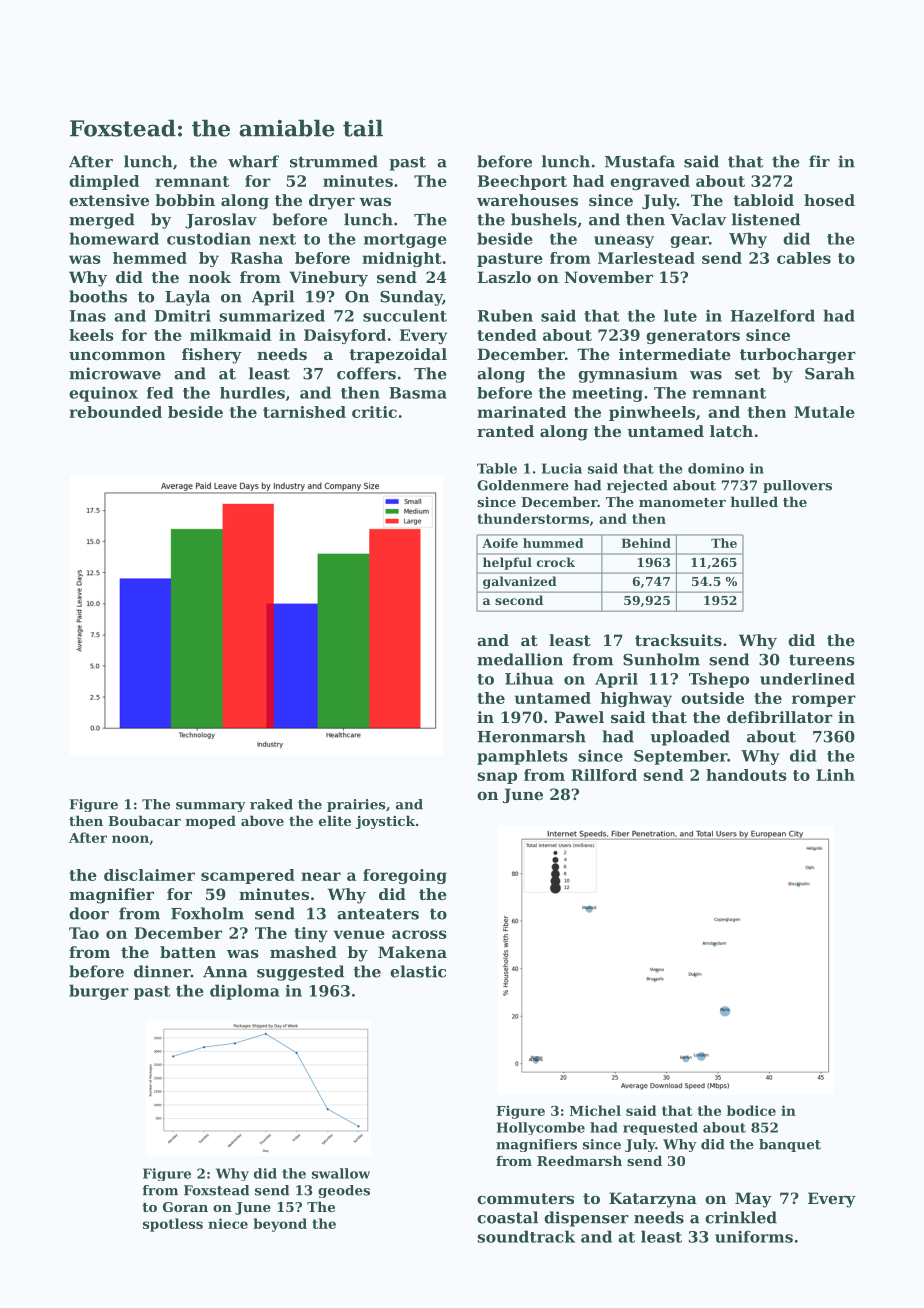 The height and width of the image is (1308, 924). What do you see at coordinates (341, 1173) in the image?
I see `swallow` at bounding box center [341, 1173].
